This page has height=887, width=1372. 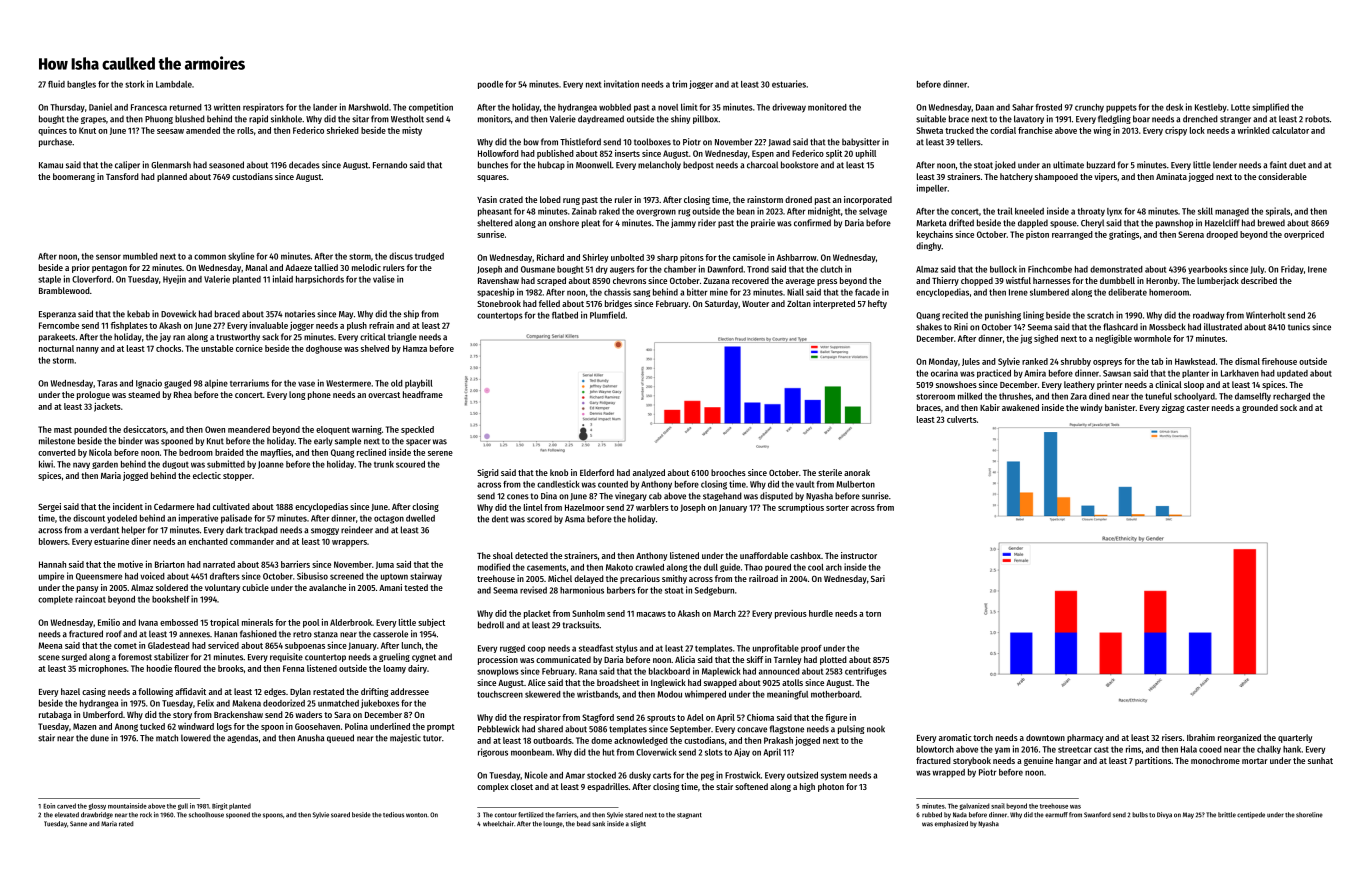 I want to click on tested, so click(x=416, y=587).
